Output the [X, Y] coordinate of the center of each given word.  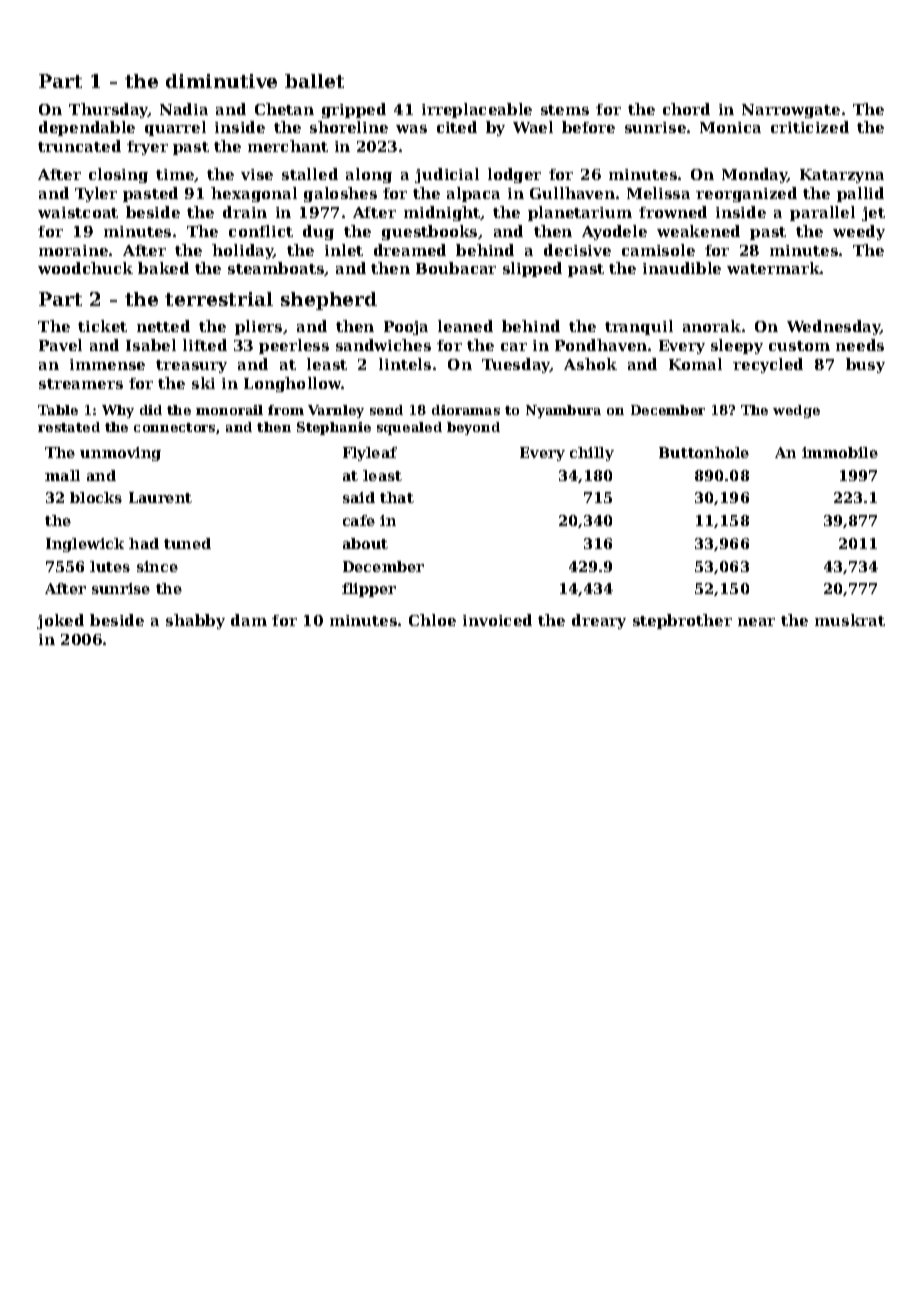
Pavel [60, 345]
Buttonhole [704, 452]
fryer [147, 148]
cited [457, 127]
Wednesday [834, 327]
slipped [532, 269]
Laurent [160, 497]
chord [686, 109]
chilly [592, 454]
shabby [195, 621]
